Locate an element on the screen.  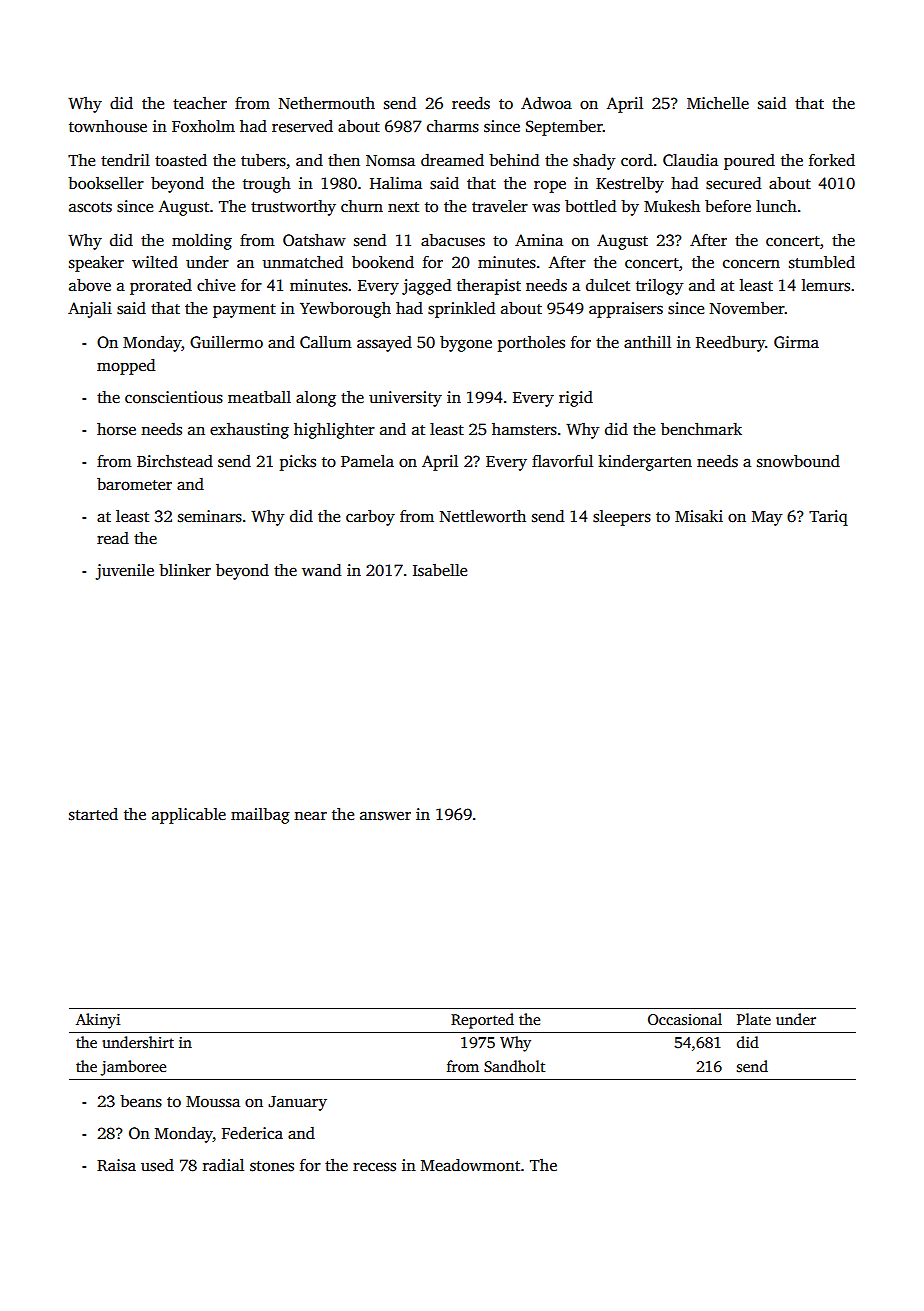
Occasional is located at coordinates (685, 1019).
